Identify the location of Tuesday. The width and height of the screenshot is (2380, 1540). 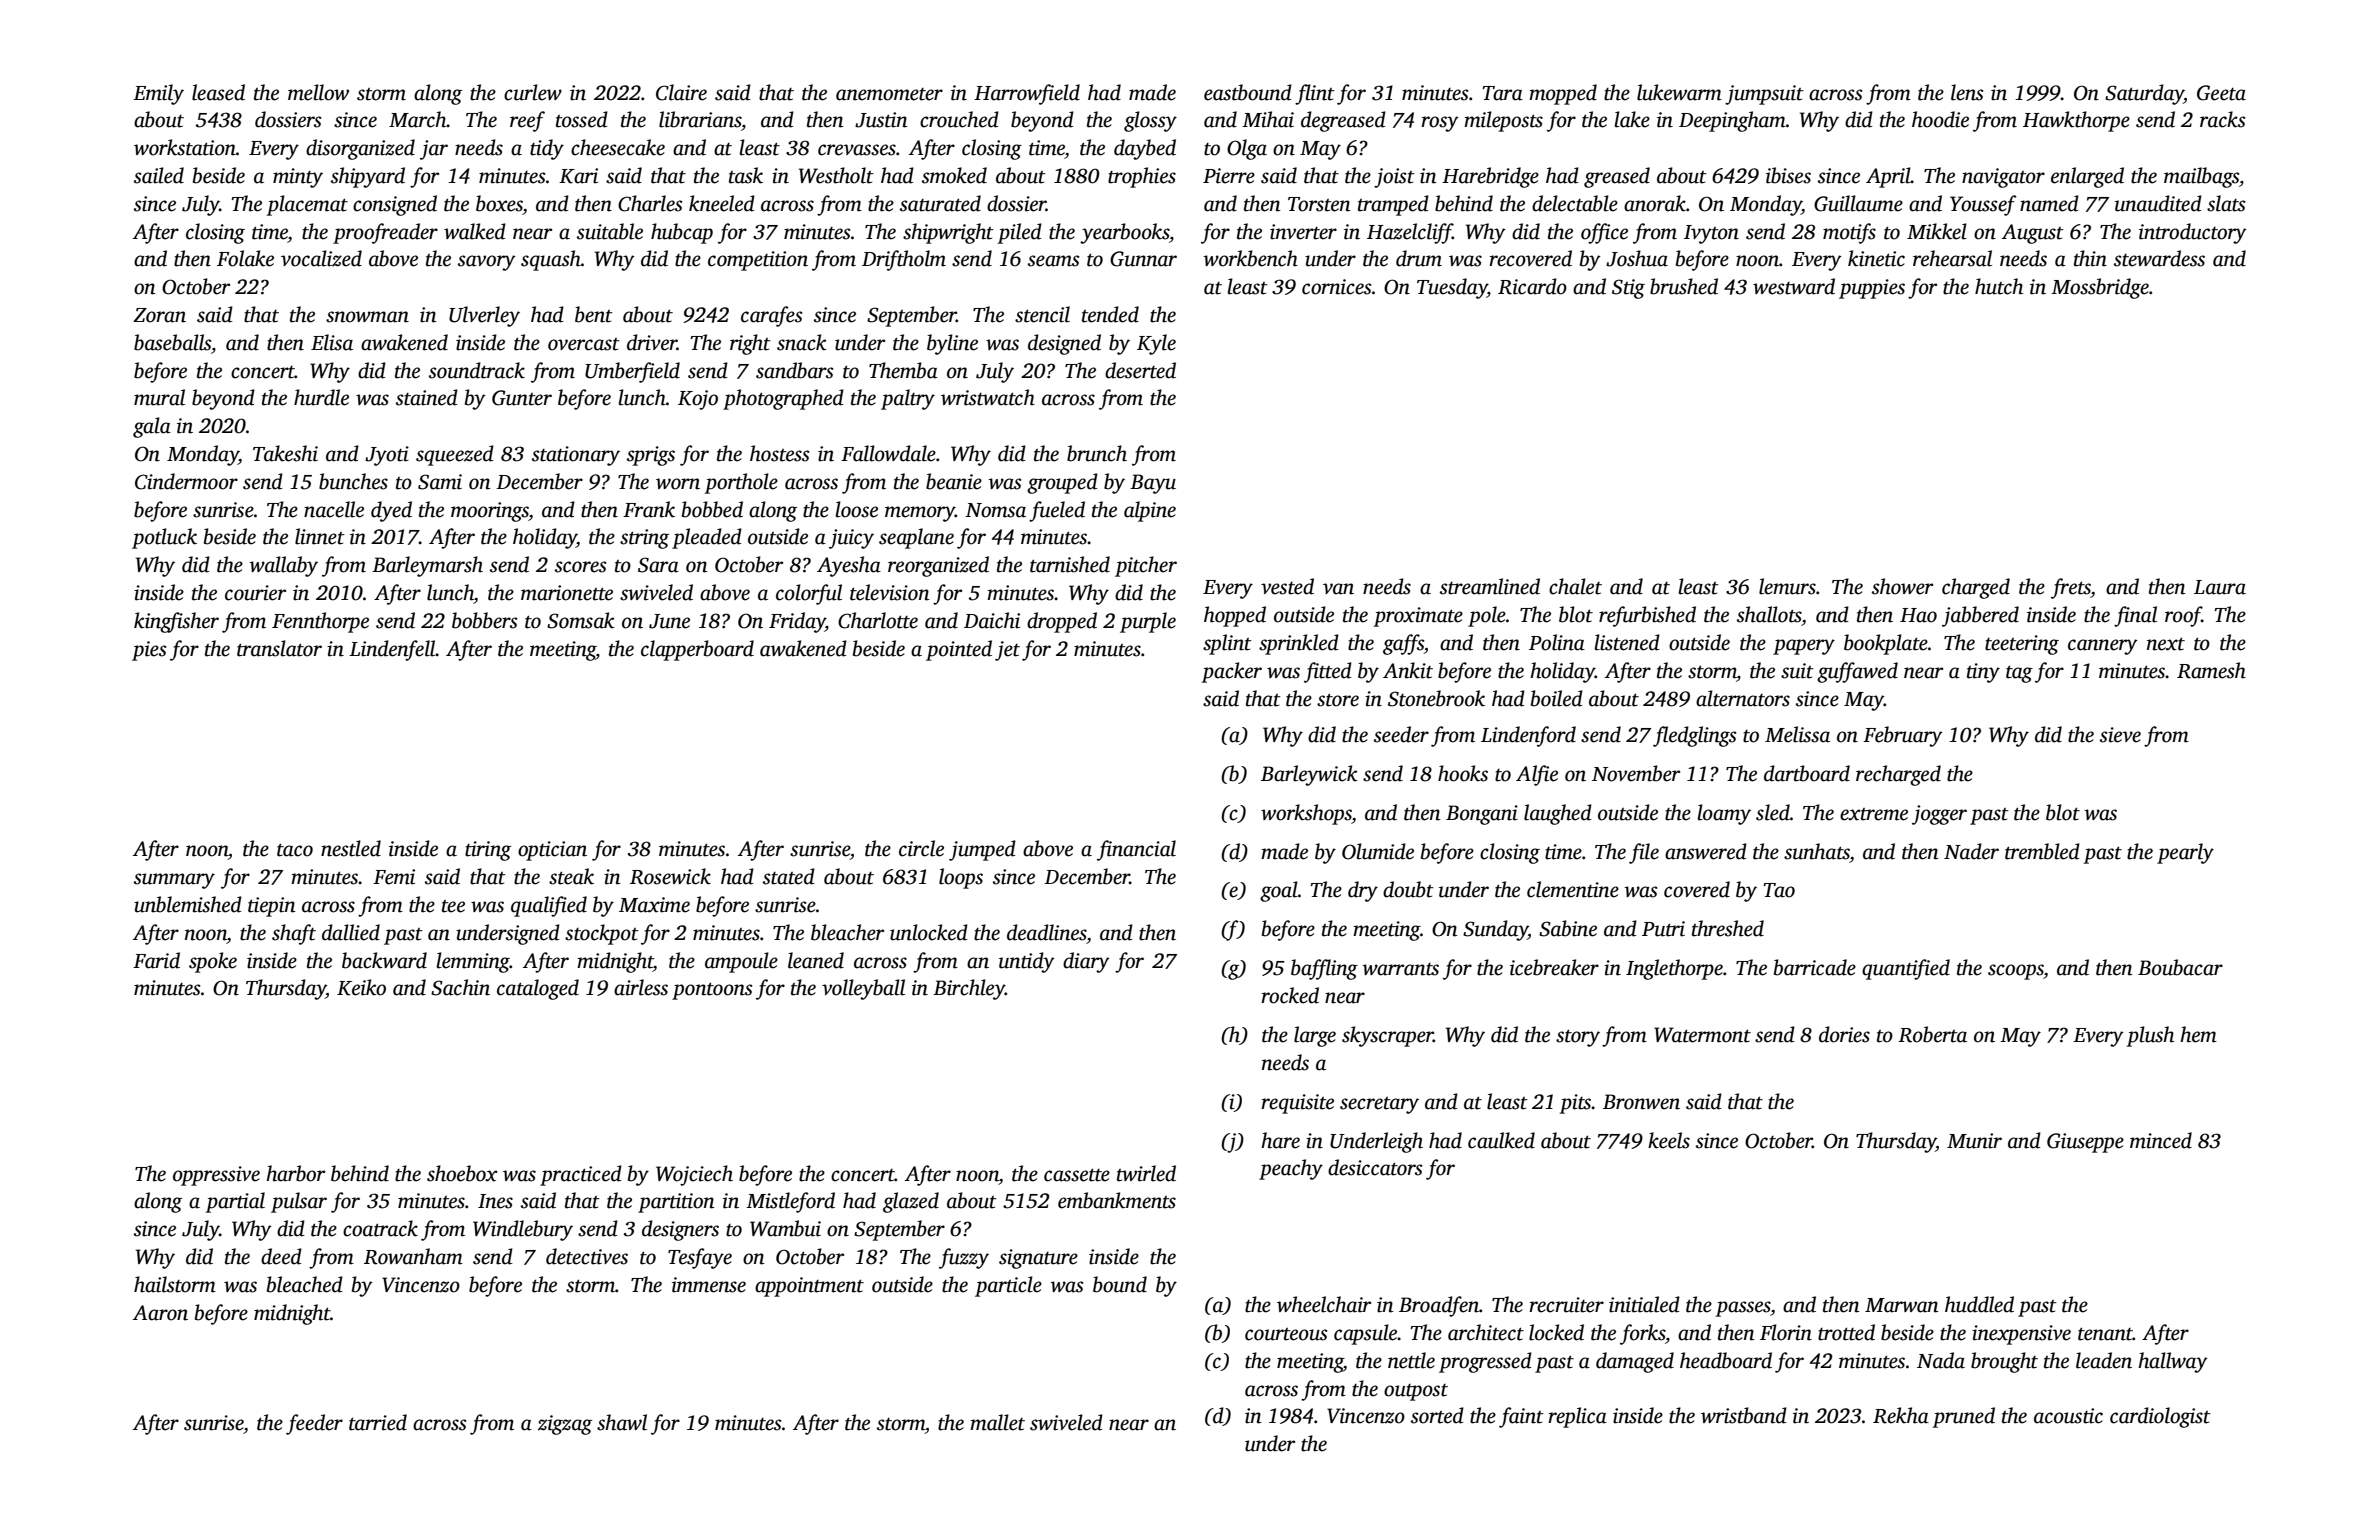
(1452, 288).
